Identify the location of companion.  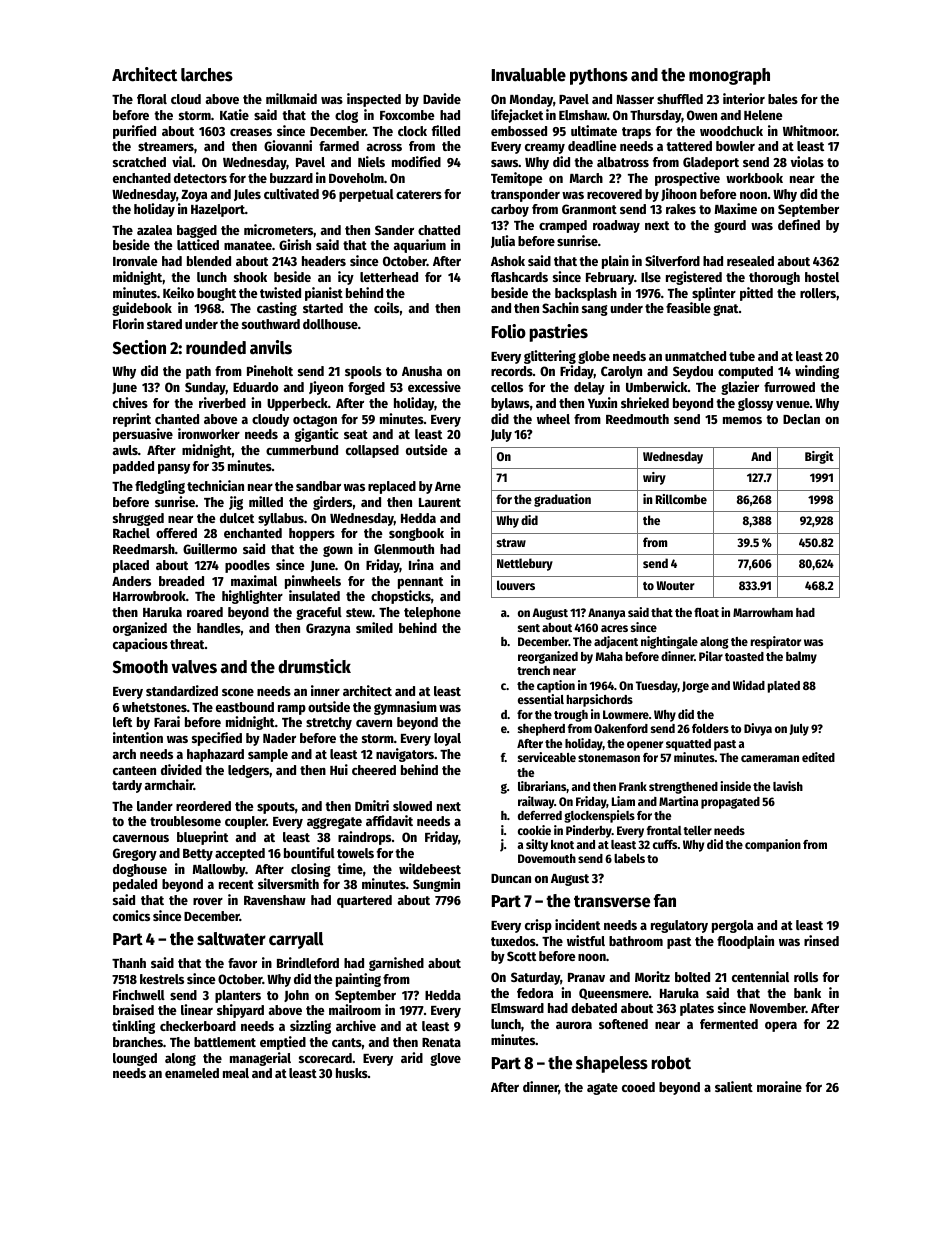
(773, 845).
